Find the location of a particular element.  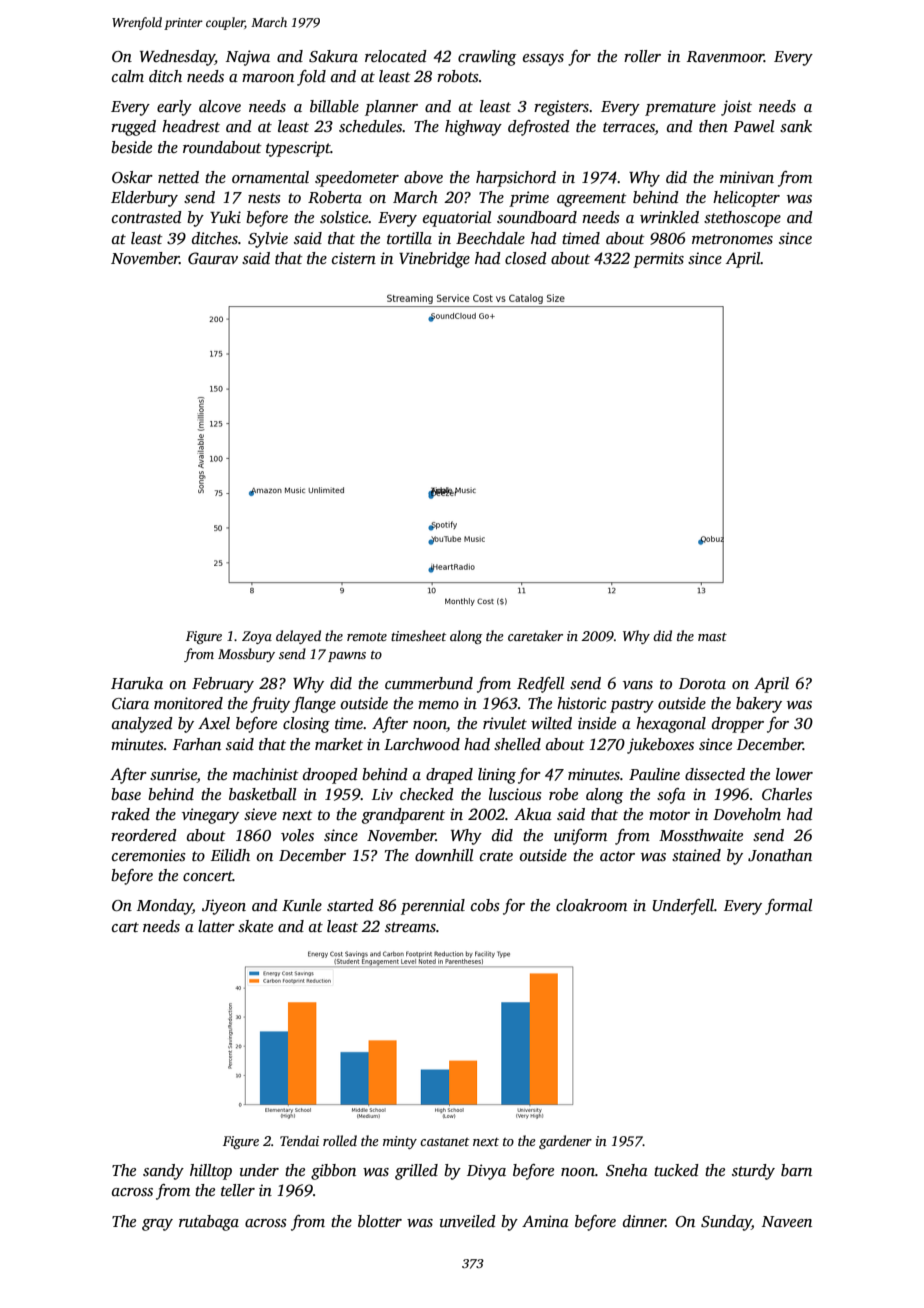

dinner is located at coordinates (644, 1221).
